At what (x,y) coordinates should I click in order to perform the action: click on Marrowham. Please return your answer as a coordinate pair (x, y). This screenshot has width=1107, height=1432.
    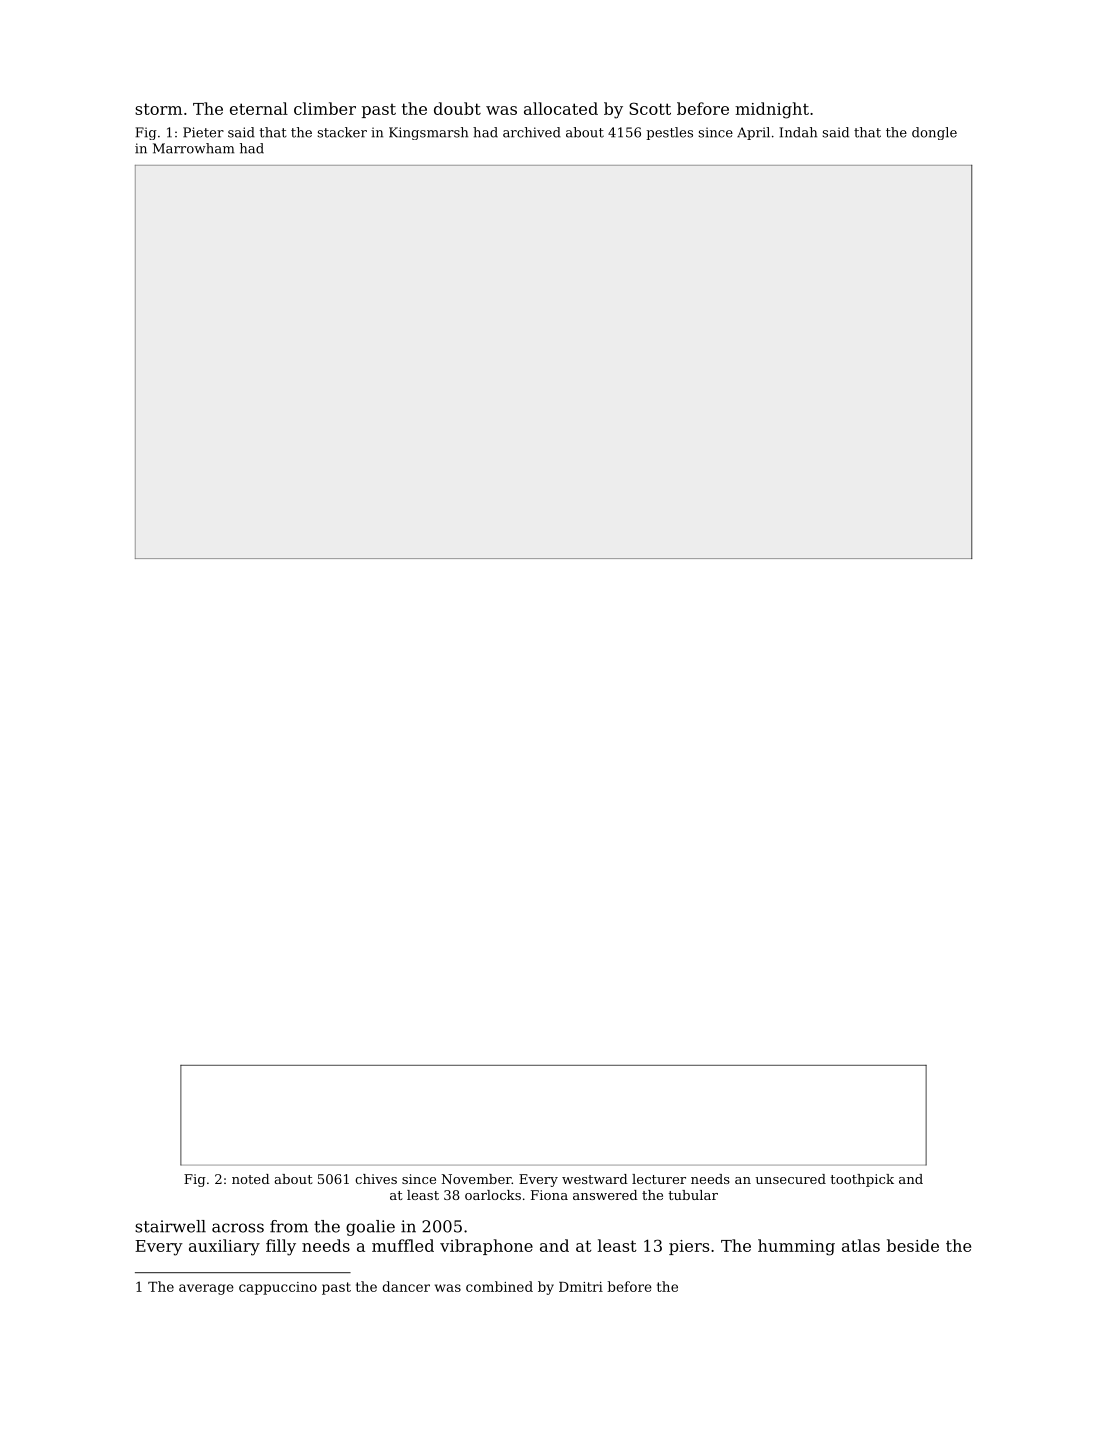
    Looking at the image, I should click on (193, 148).
